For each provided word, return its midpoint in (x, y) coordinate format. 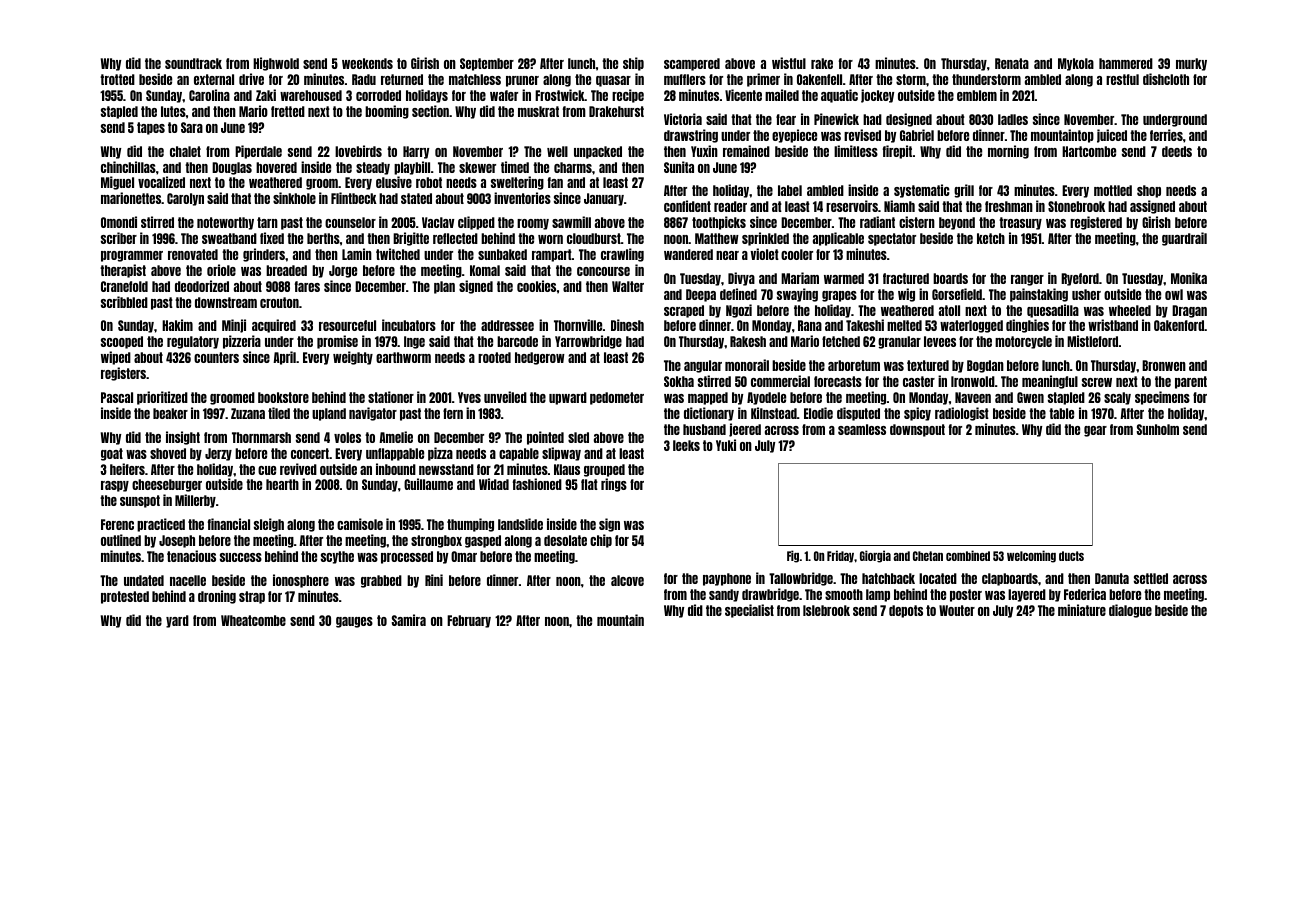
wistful (789, 63)
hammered (1126, 63)
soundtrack (193, 63)
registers (123, 374)
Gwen (1030, 397)
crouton (279, 302)
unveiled (505, 397)
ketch (991, 238)
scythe (337, 557)
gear (1095, 431)
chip (601, 541)
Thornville (578, 325)
